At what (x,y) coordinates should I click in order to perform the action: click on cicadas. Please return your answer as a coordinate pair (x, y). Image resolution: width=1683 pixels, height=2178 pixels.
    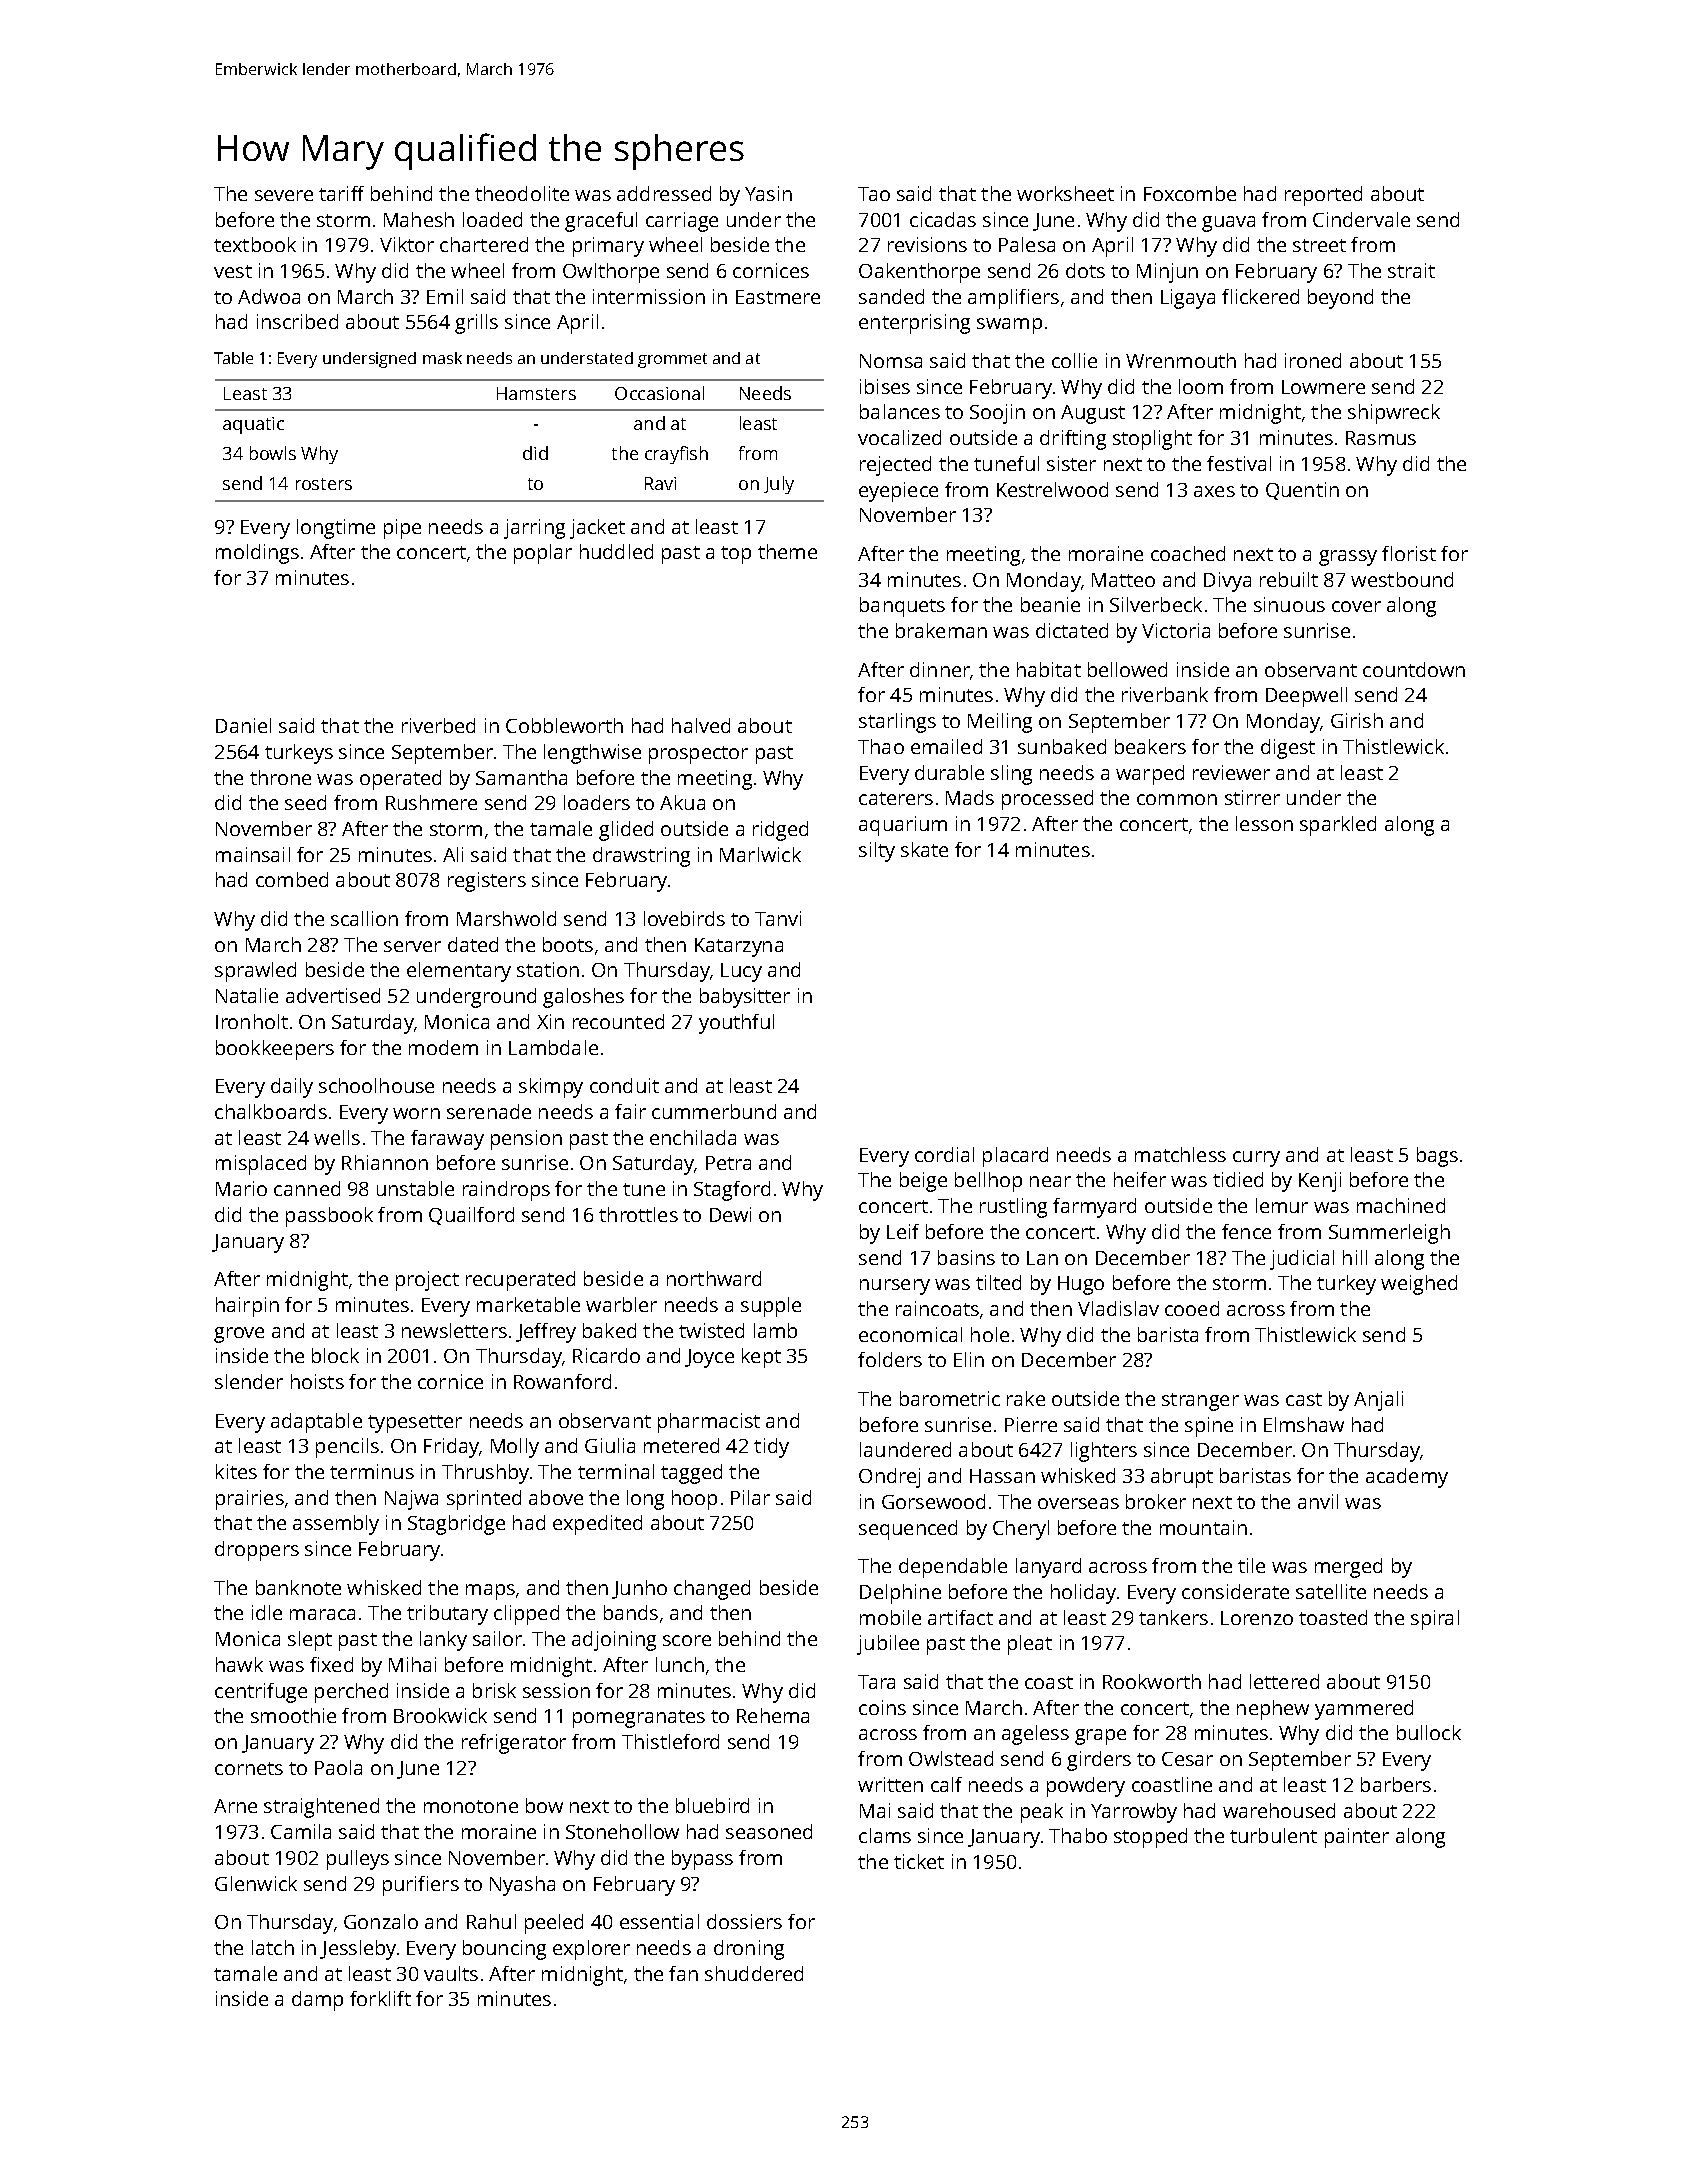
    Looking at the image, I should click on (943, 219).
